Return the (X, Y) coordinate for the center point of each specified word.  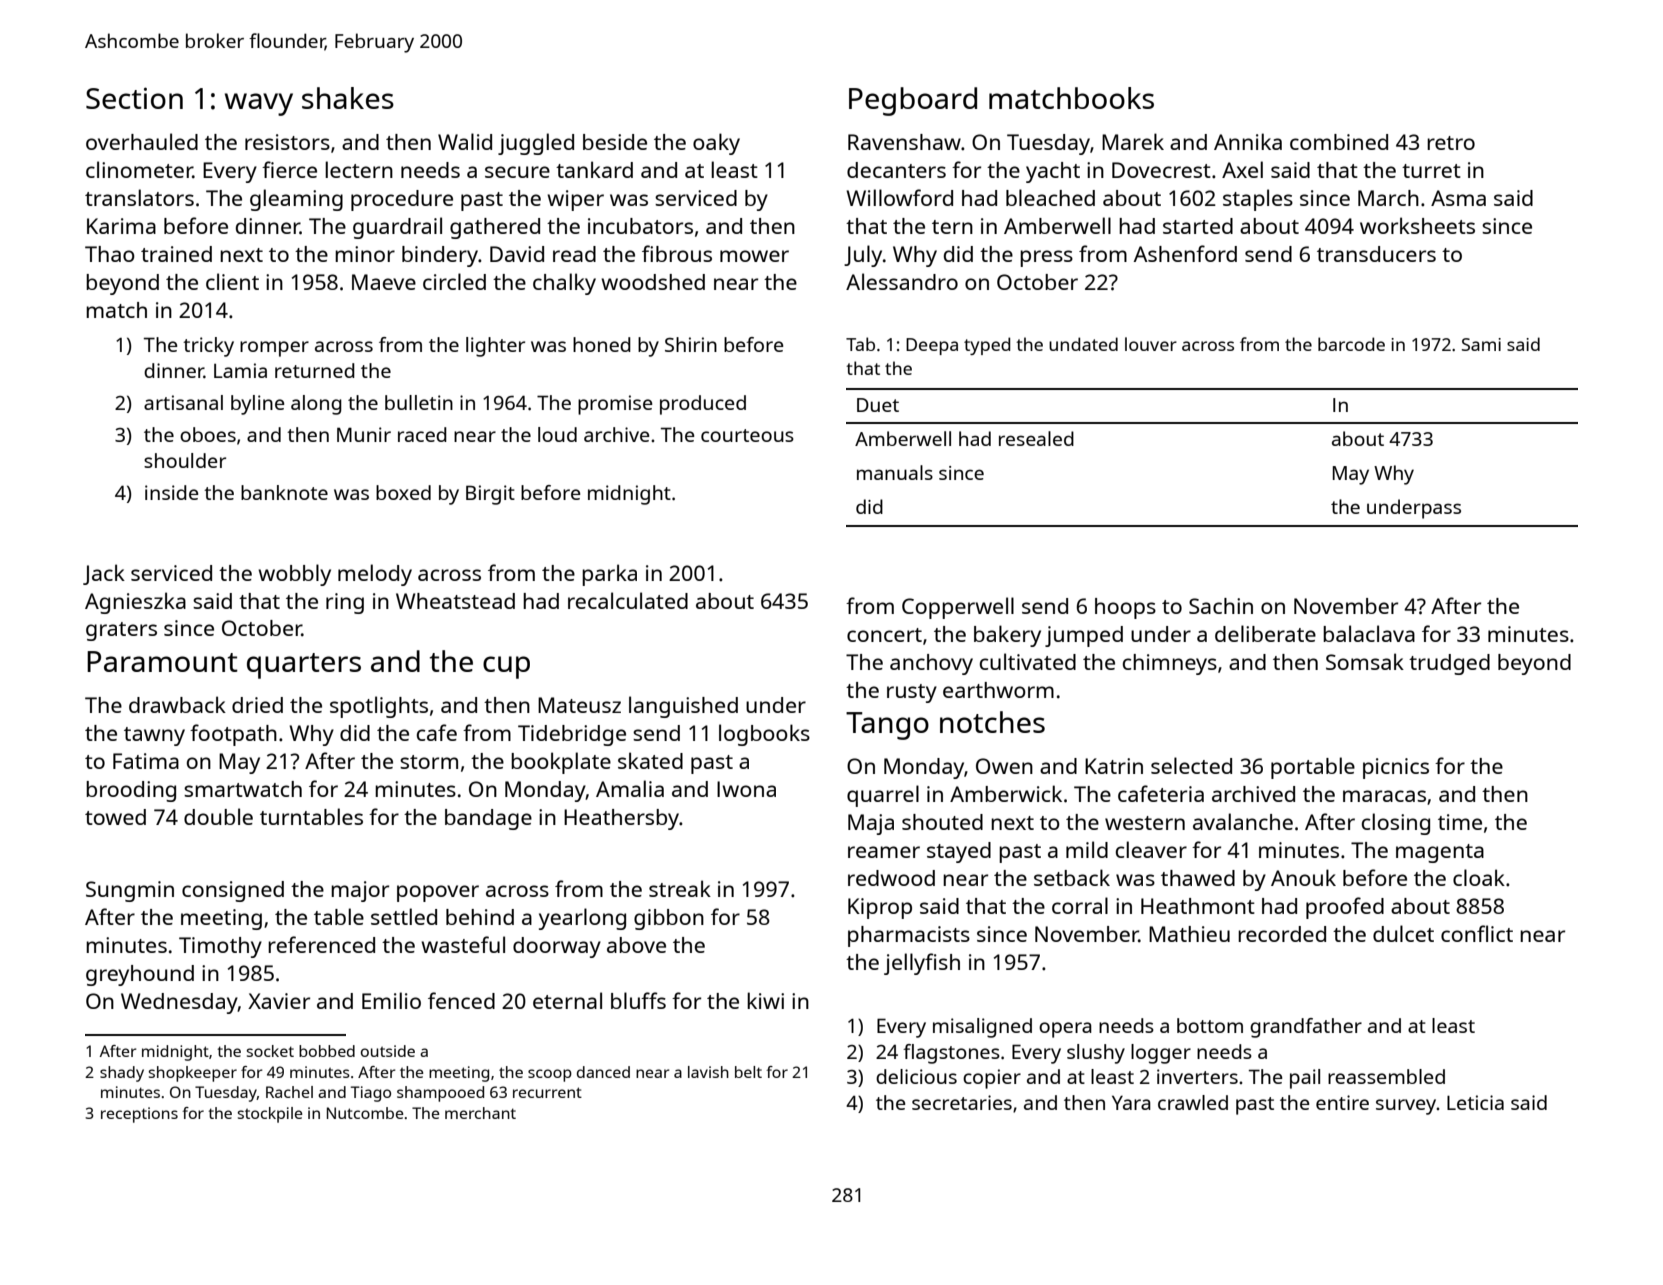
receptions (139, 1115)
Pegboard (913, 101)
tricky (208, 347)
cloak (1479, 877)
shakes (348, 98)
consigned (233, 891)
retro (1451, 143)
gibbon (669, 919)
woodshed (653, 282)
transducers (1376, 254)
